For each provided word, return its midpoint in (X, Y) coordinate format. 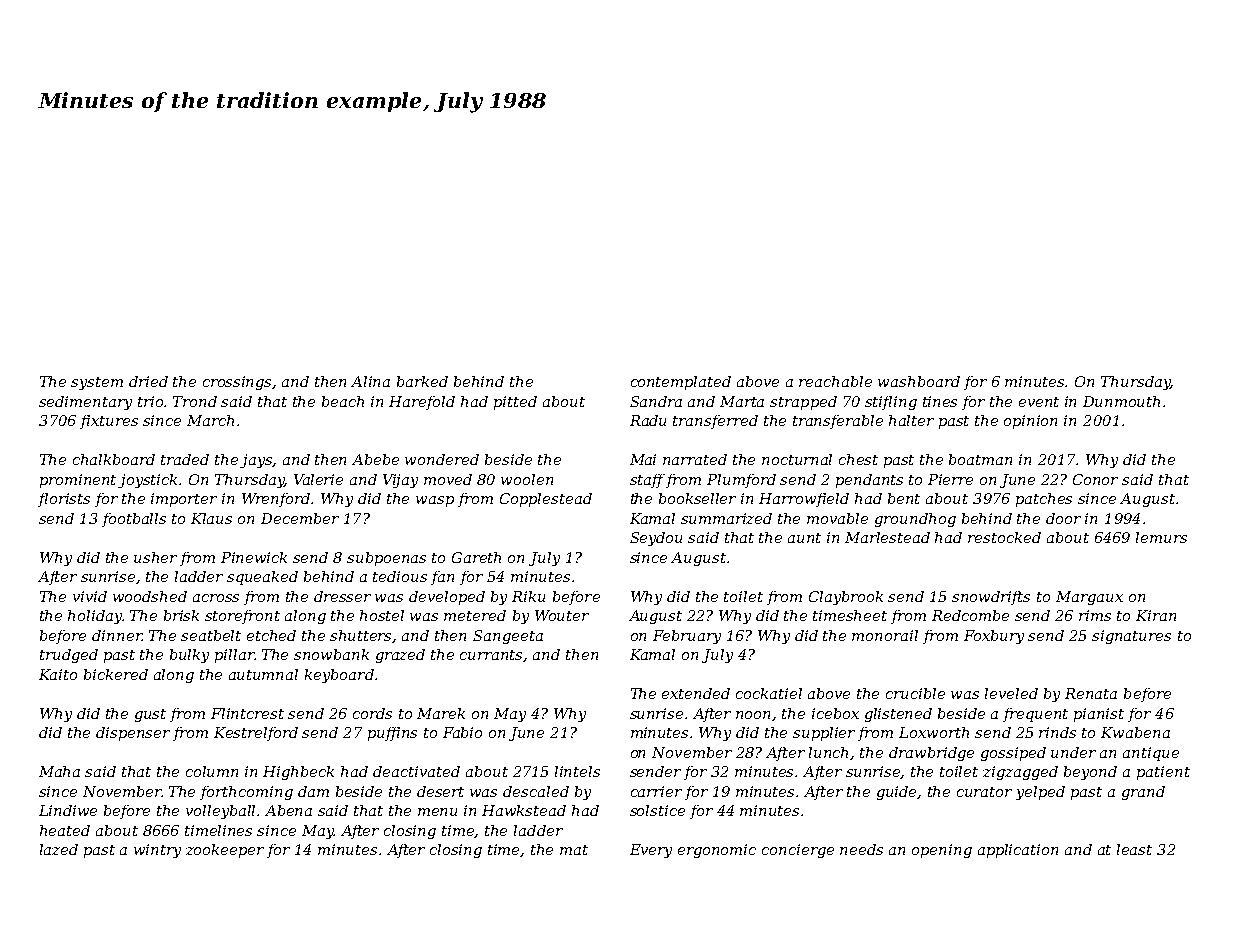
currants (492, 656)
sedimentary (85, 403)
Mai (643, 459)
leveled (1011, 693)
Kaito (58, 674)
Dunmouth (1121, 401)
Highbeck (298, 773)
